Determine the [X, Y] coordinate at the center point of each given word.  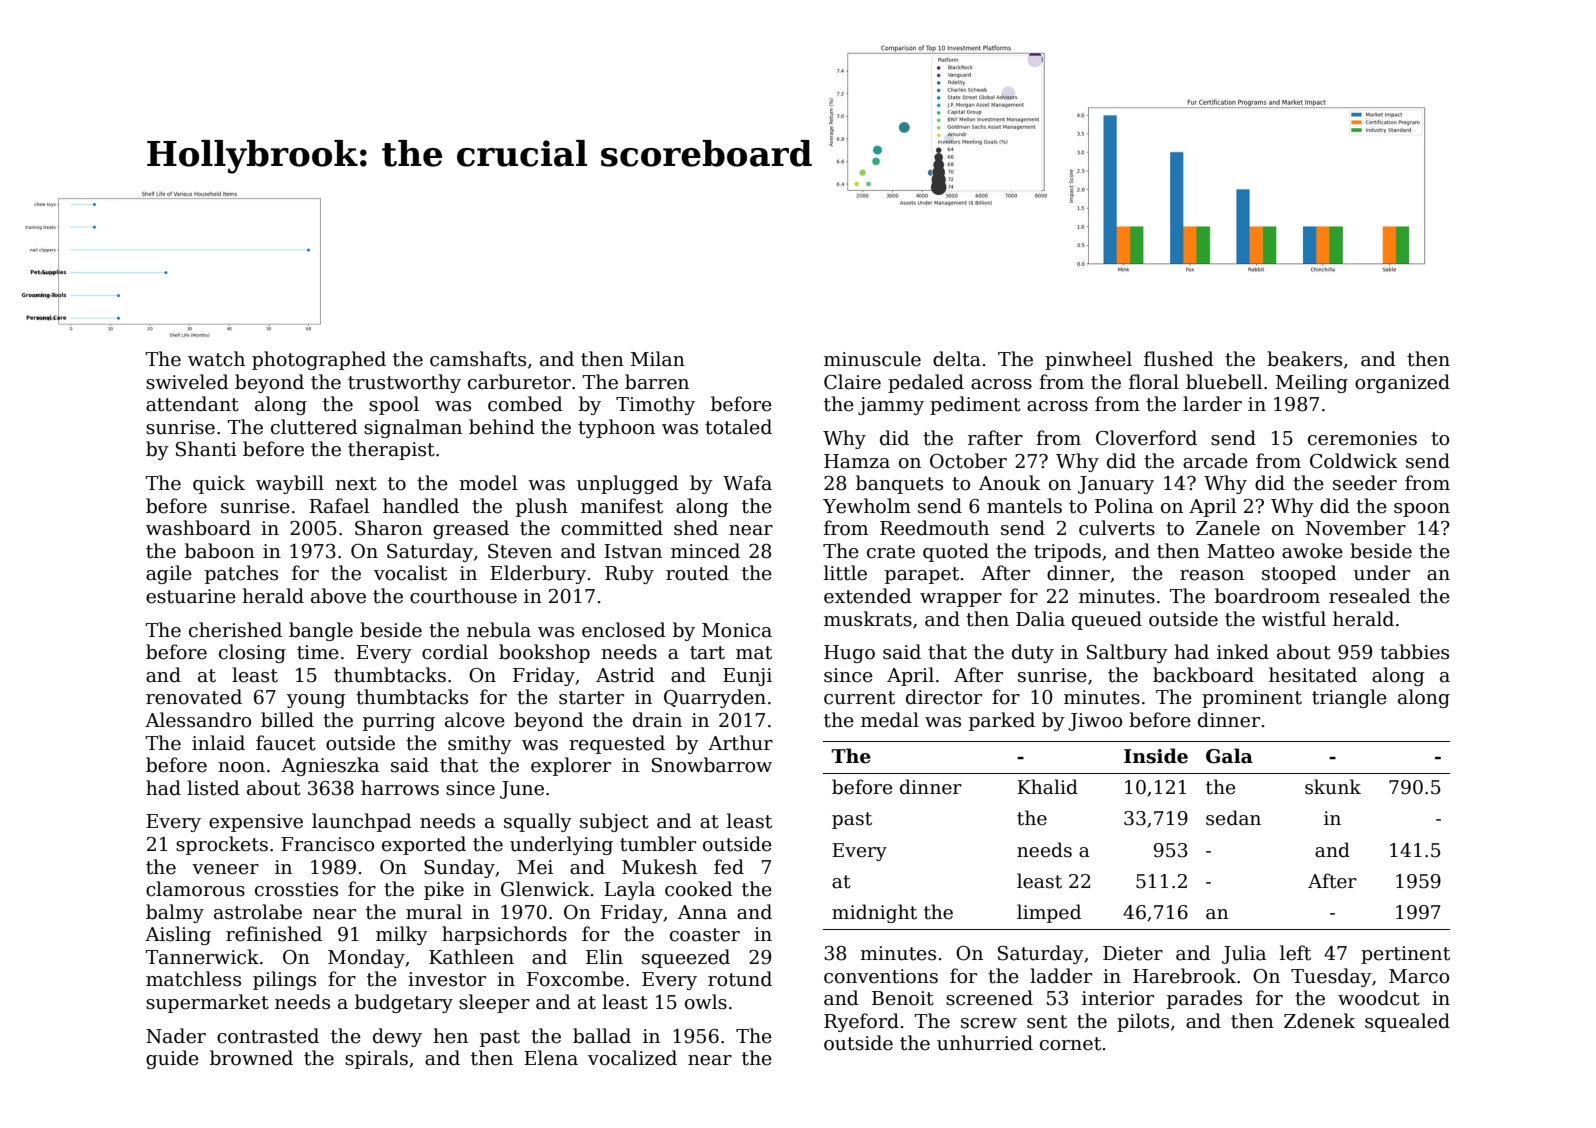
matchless [193, 979]
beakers [1304, 359]
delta [957, 359]
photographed [319, 360]
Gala [1229, 756]
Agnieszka [330, 766]
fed [729, 867]
